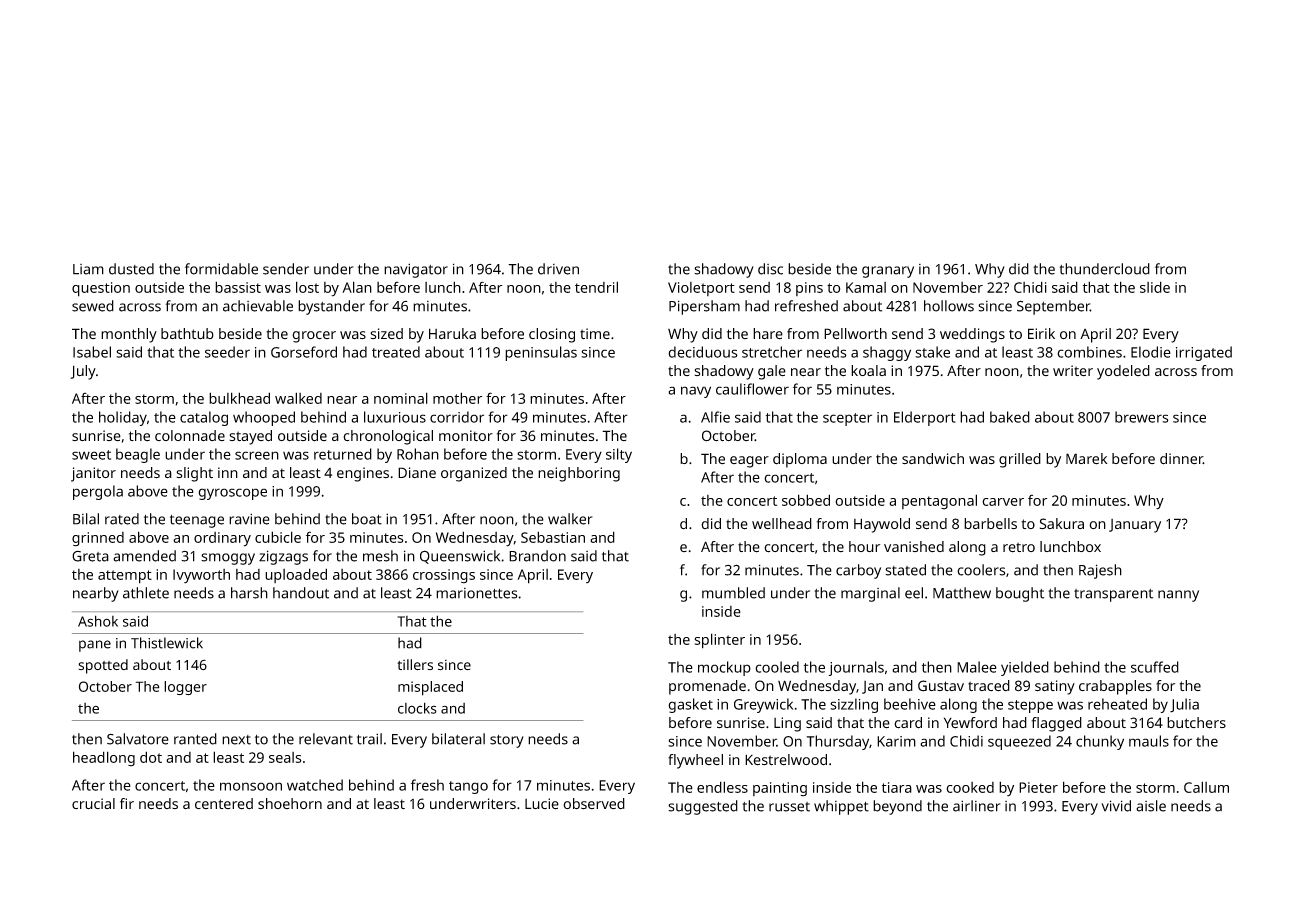 Image resolution: width=1308 pixels, height=924 pixels. Describe the element at coordinates (770, 269) in the page. I see `disc` at that location.
